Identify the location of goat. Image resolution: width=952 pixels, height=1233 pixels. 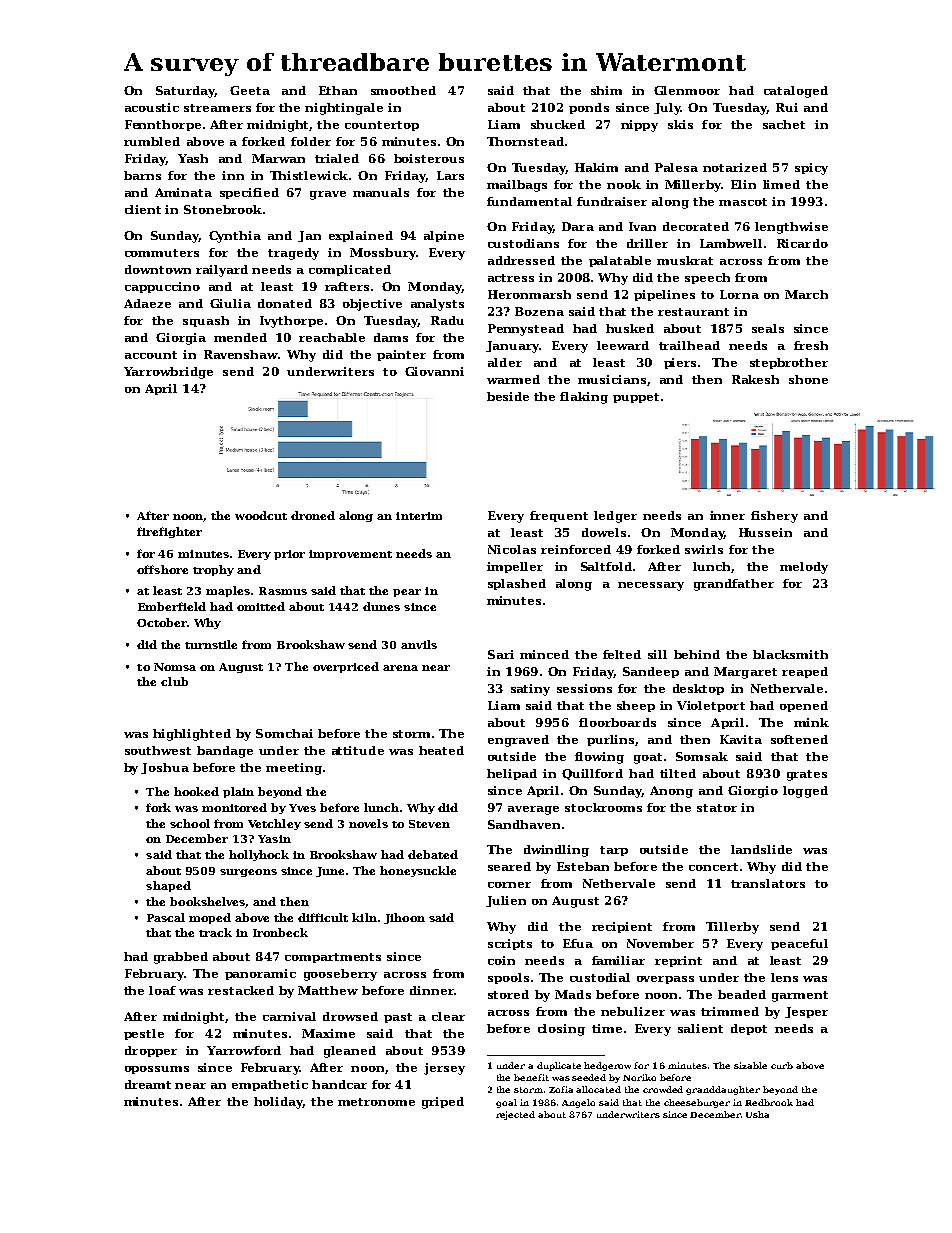
(648, 758).
